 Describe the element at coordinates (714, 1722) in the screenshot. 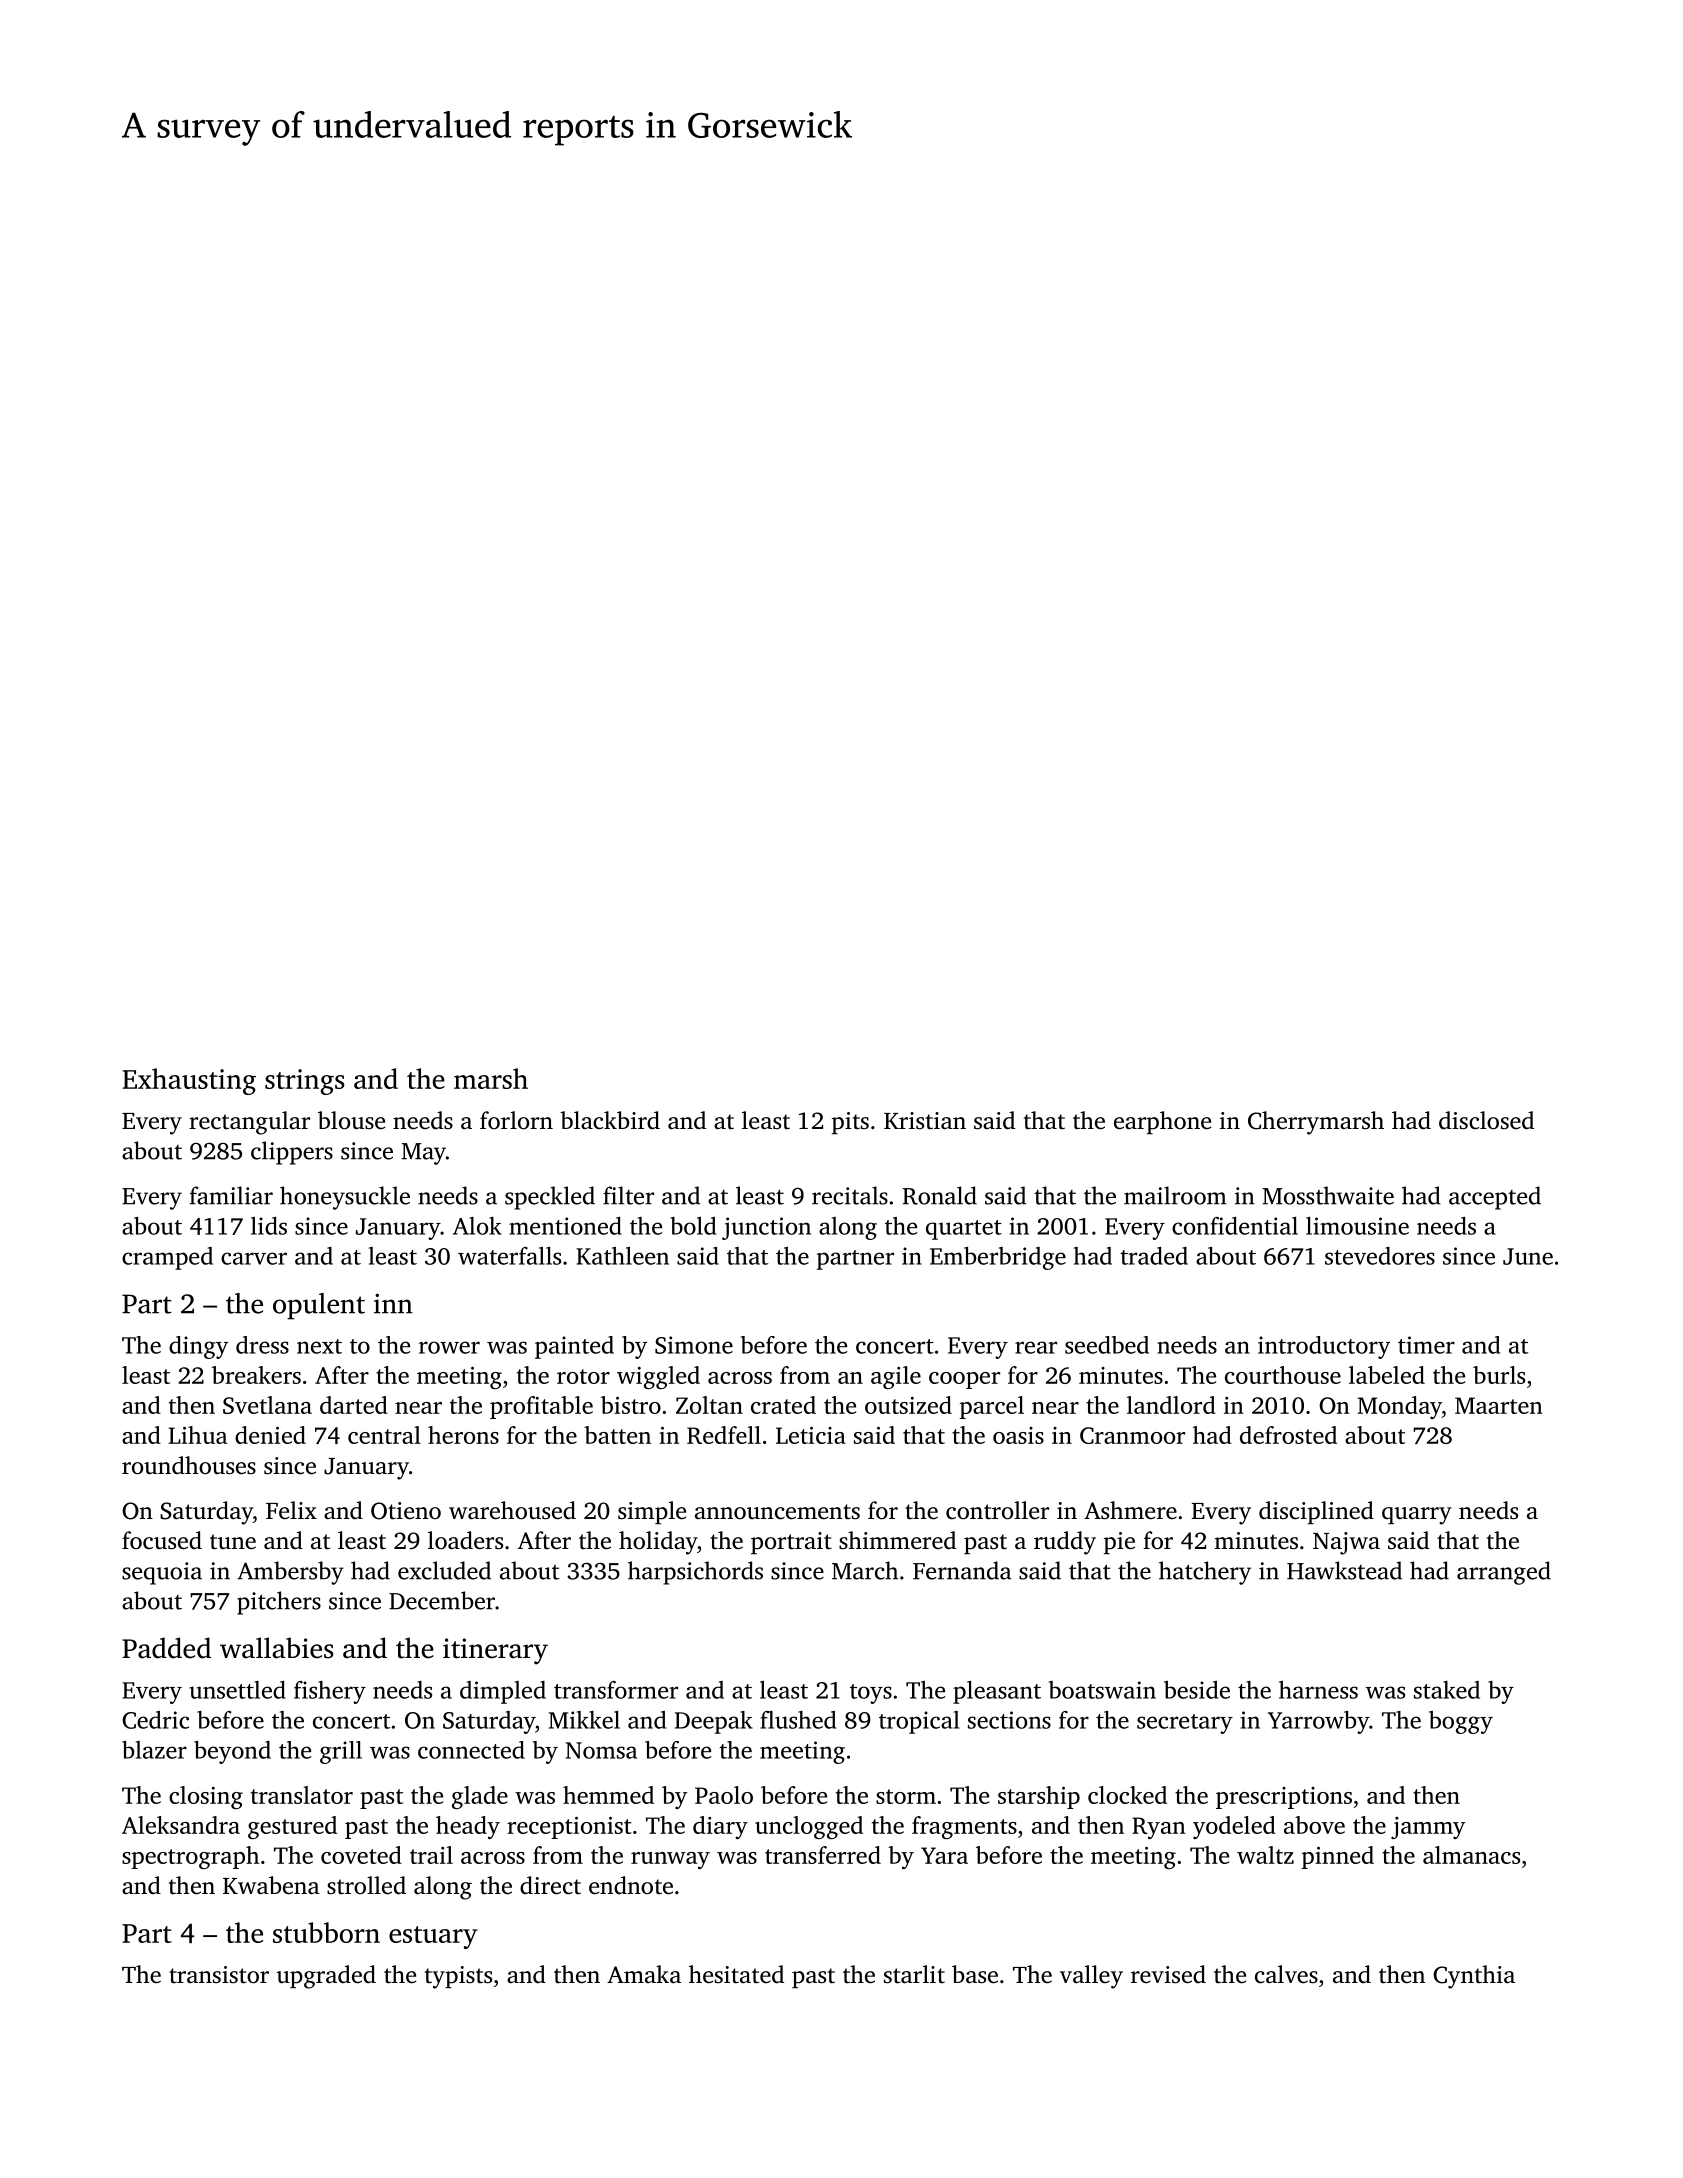

I see `Deepak` at that location.
